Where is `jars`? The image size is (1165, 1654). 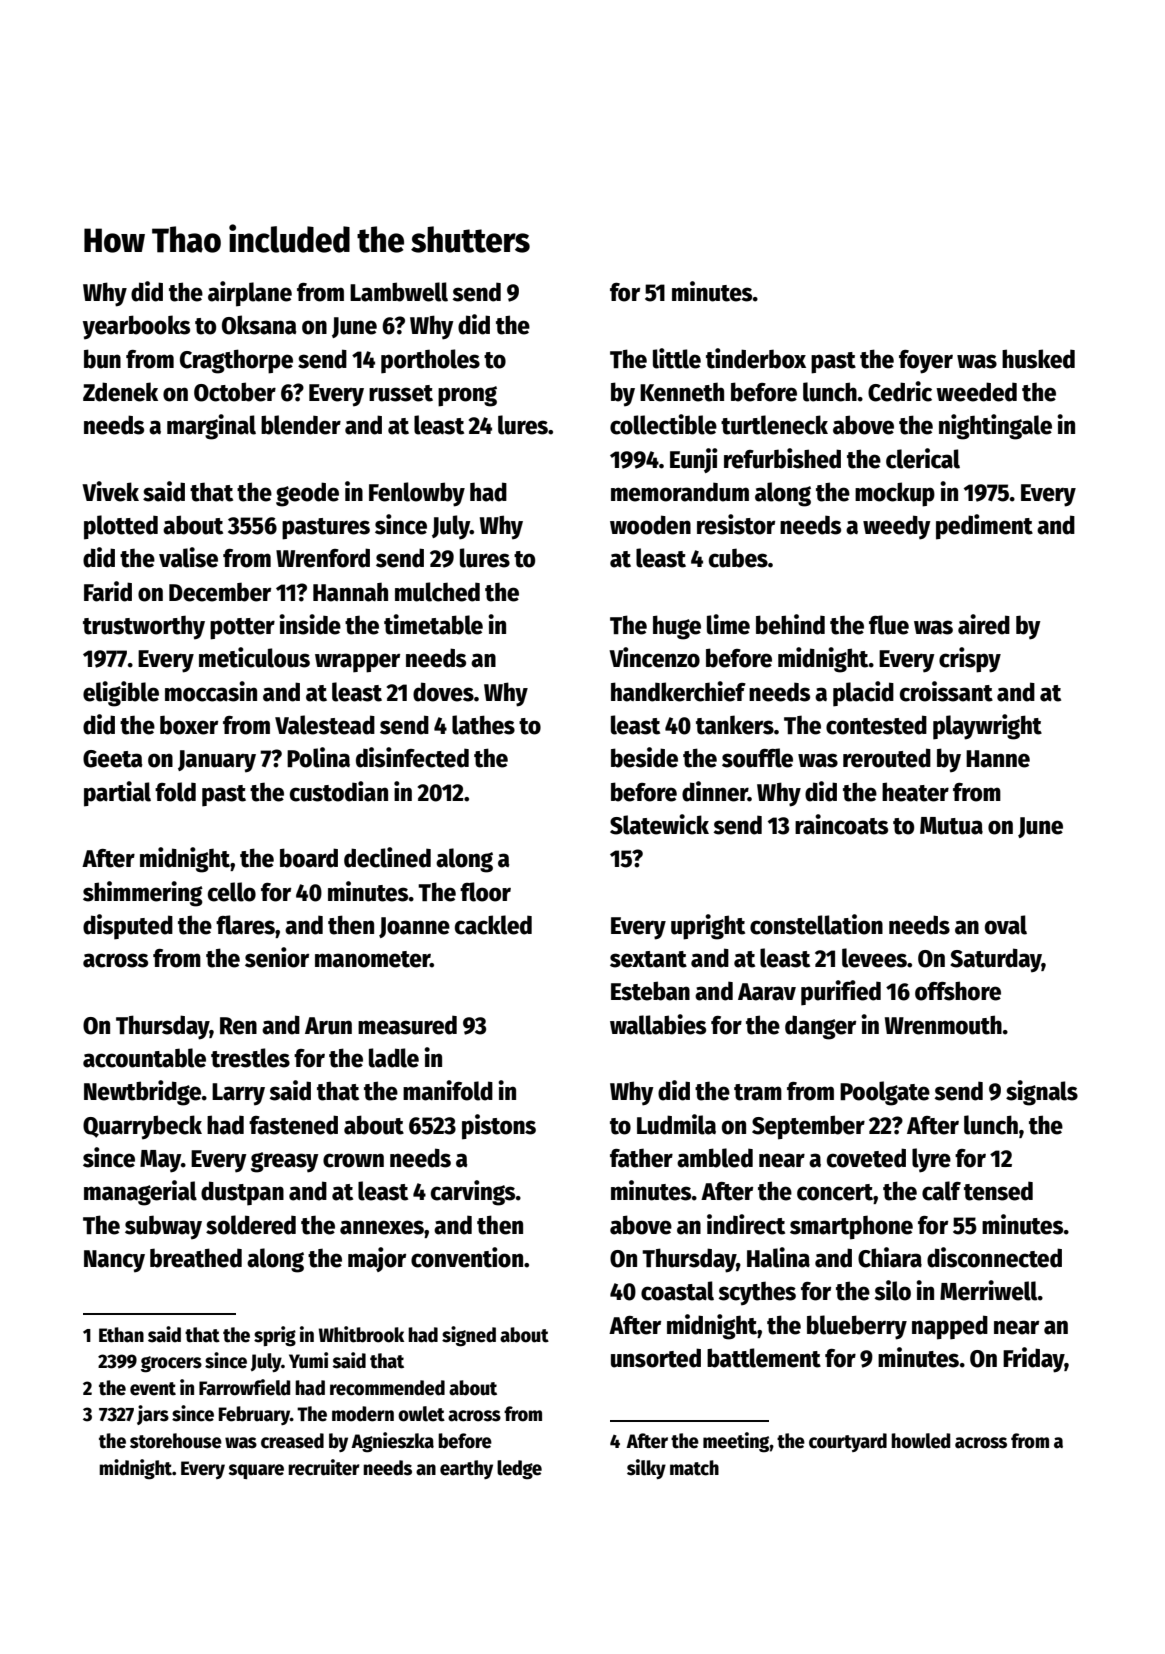
jars is located at coordinates (153, 1415).
